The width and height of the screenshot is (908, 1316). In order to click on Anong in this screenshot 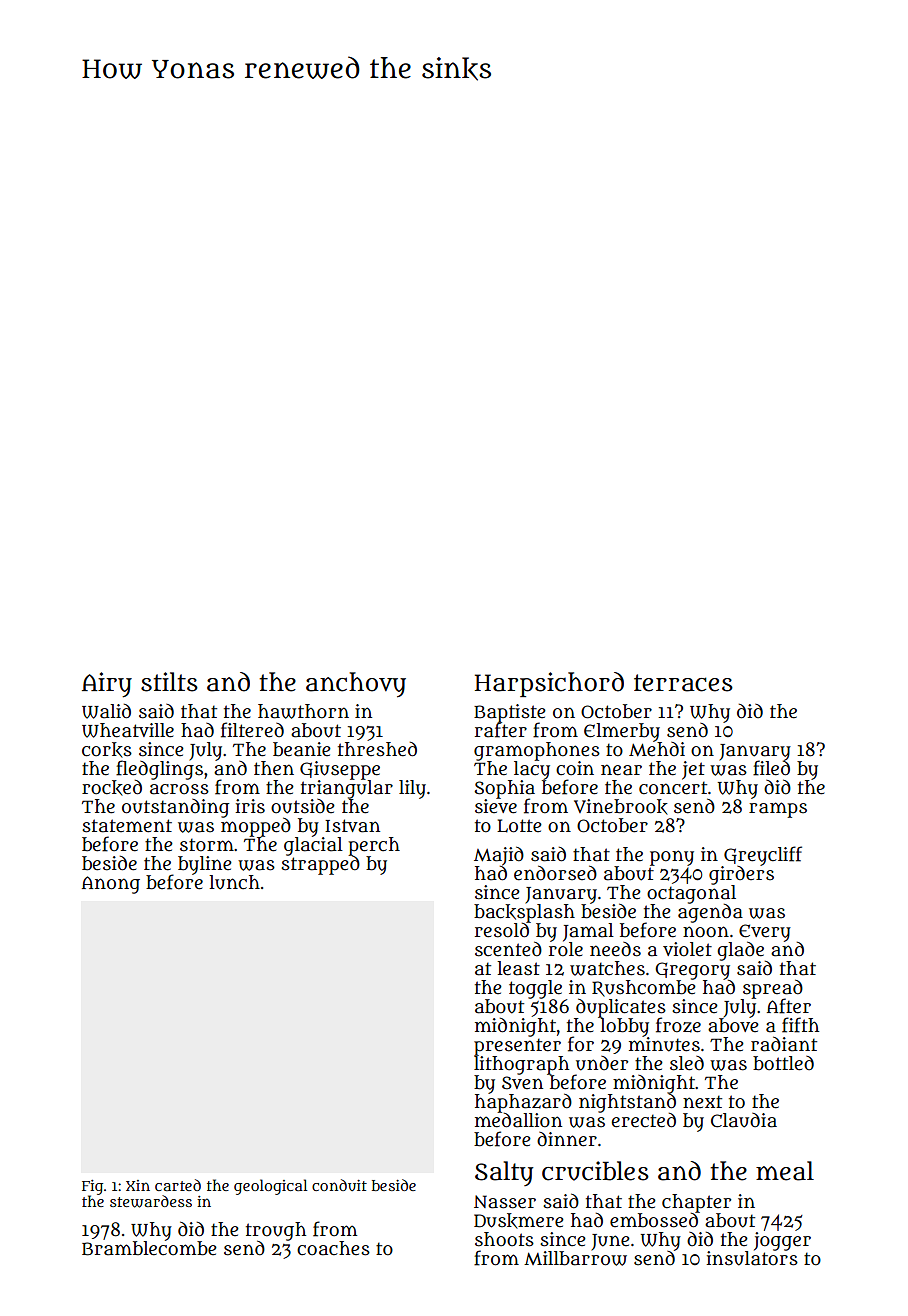, I will do `click(111, 885)`.
